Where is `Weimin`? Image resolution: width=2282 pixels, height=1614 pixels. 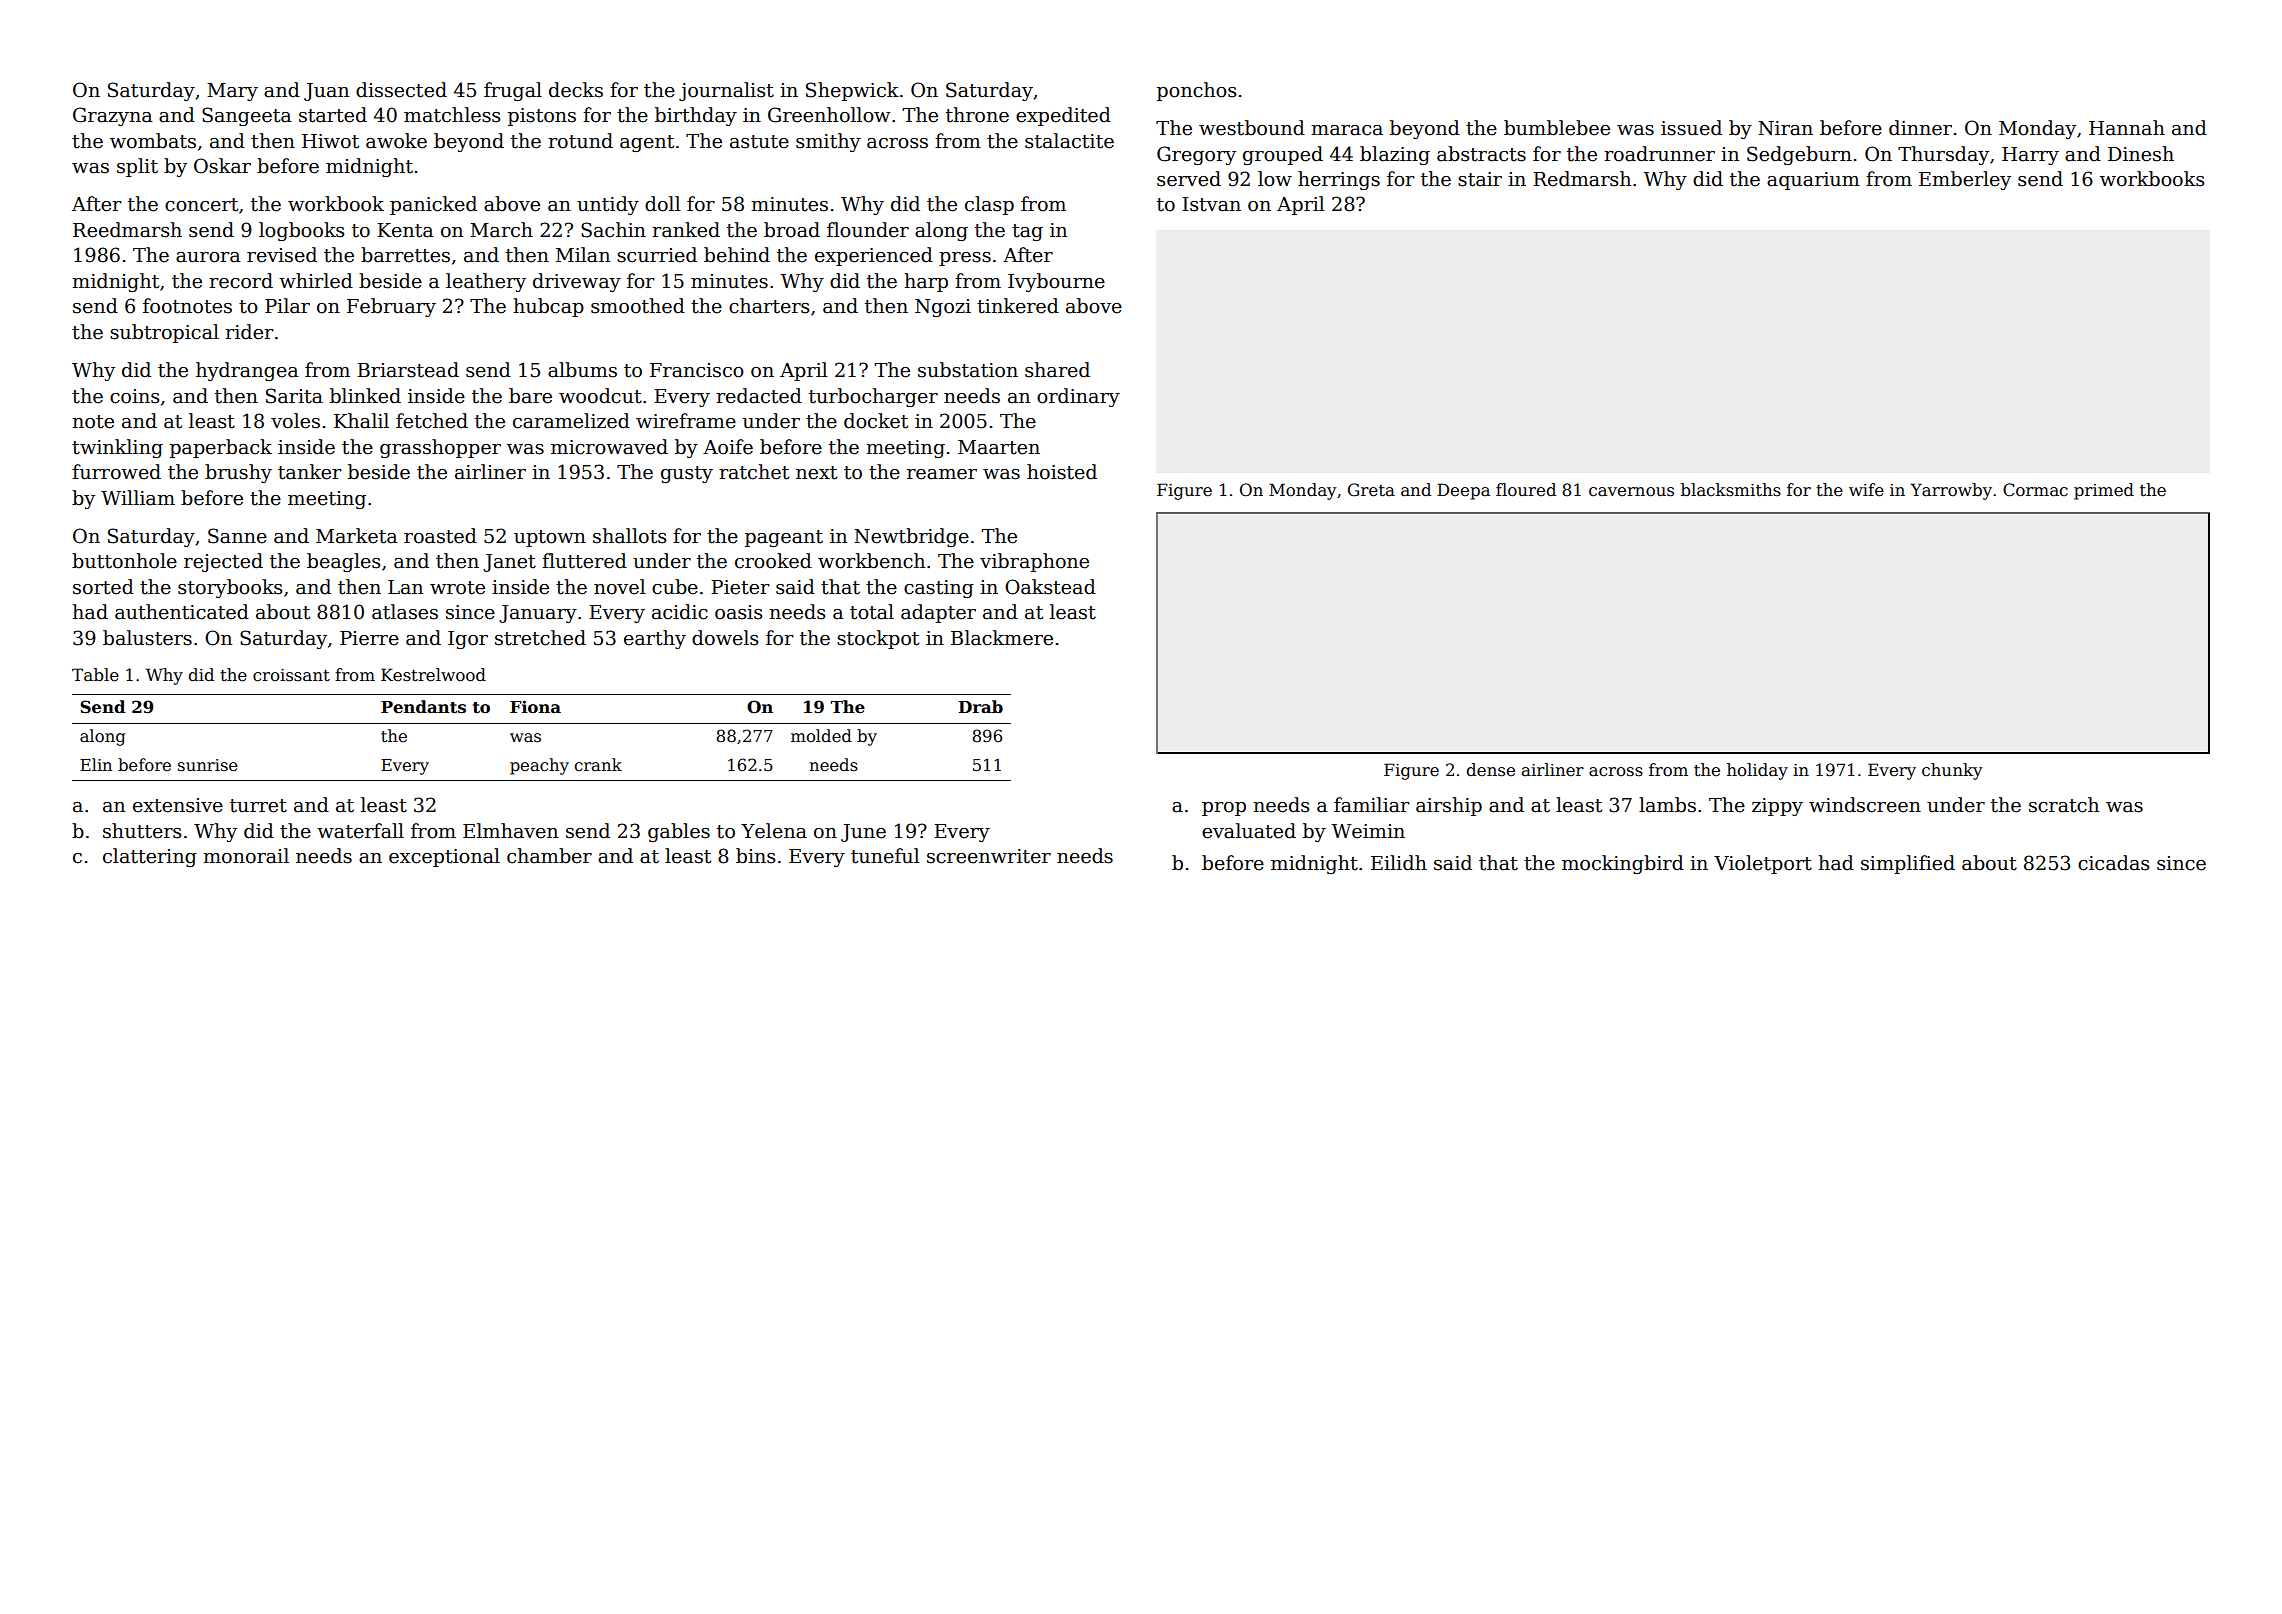
Weimin is located at coordinates (1368, 831).
